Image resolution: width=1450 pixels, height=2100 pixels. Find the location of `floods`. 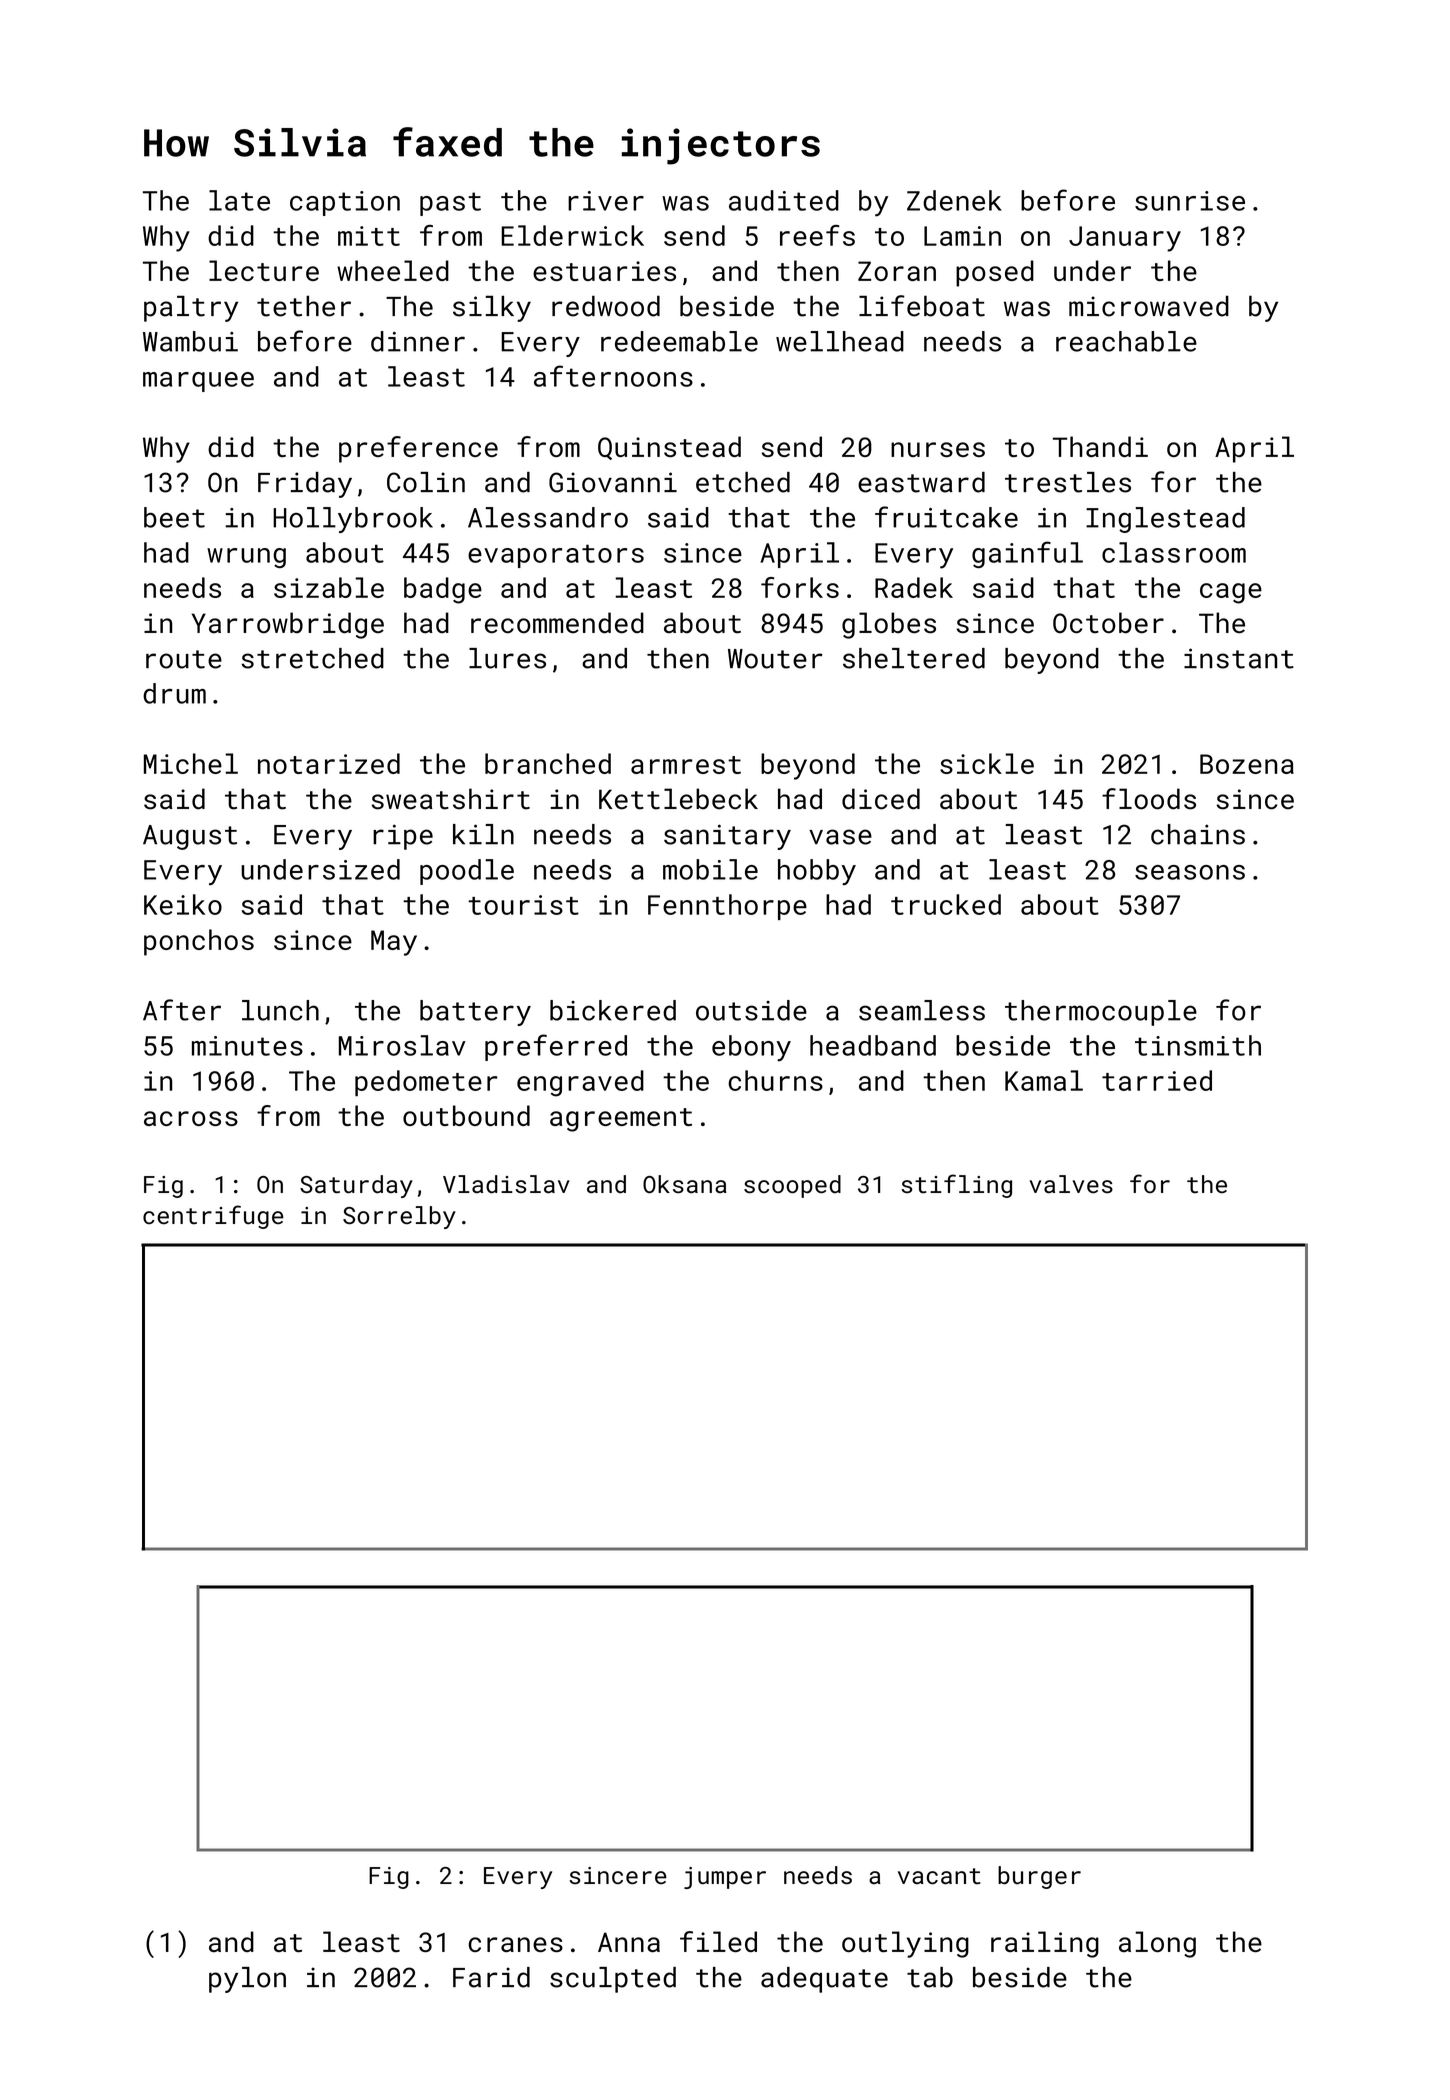

floods is located at coordinates (1149, 799).
